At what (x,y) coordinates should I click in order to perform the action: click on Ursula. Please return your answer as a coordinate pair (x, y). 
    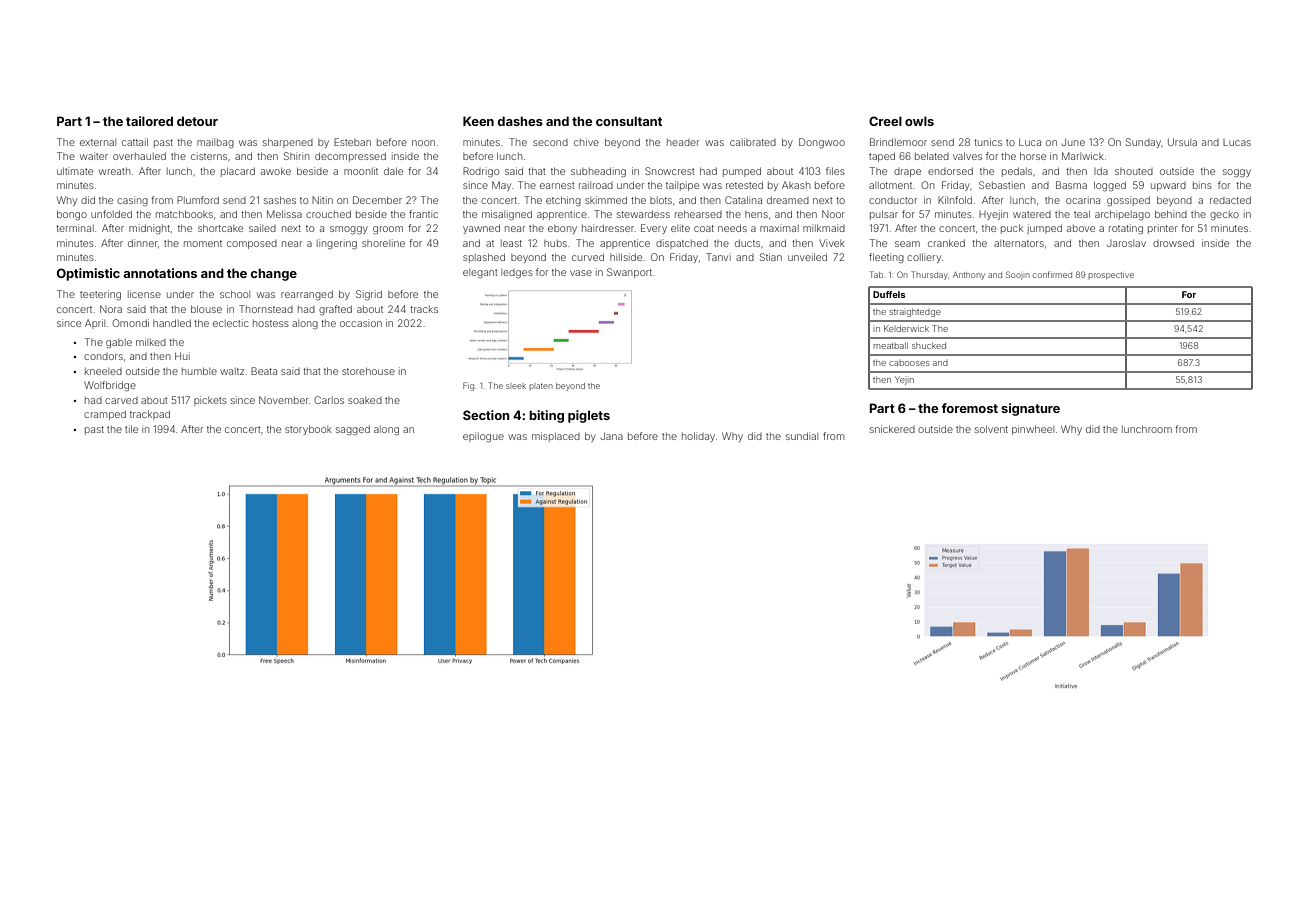
    Looking at the image, I should click on (1182, 142).
